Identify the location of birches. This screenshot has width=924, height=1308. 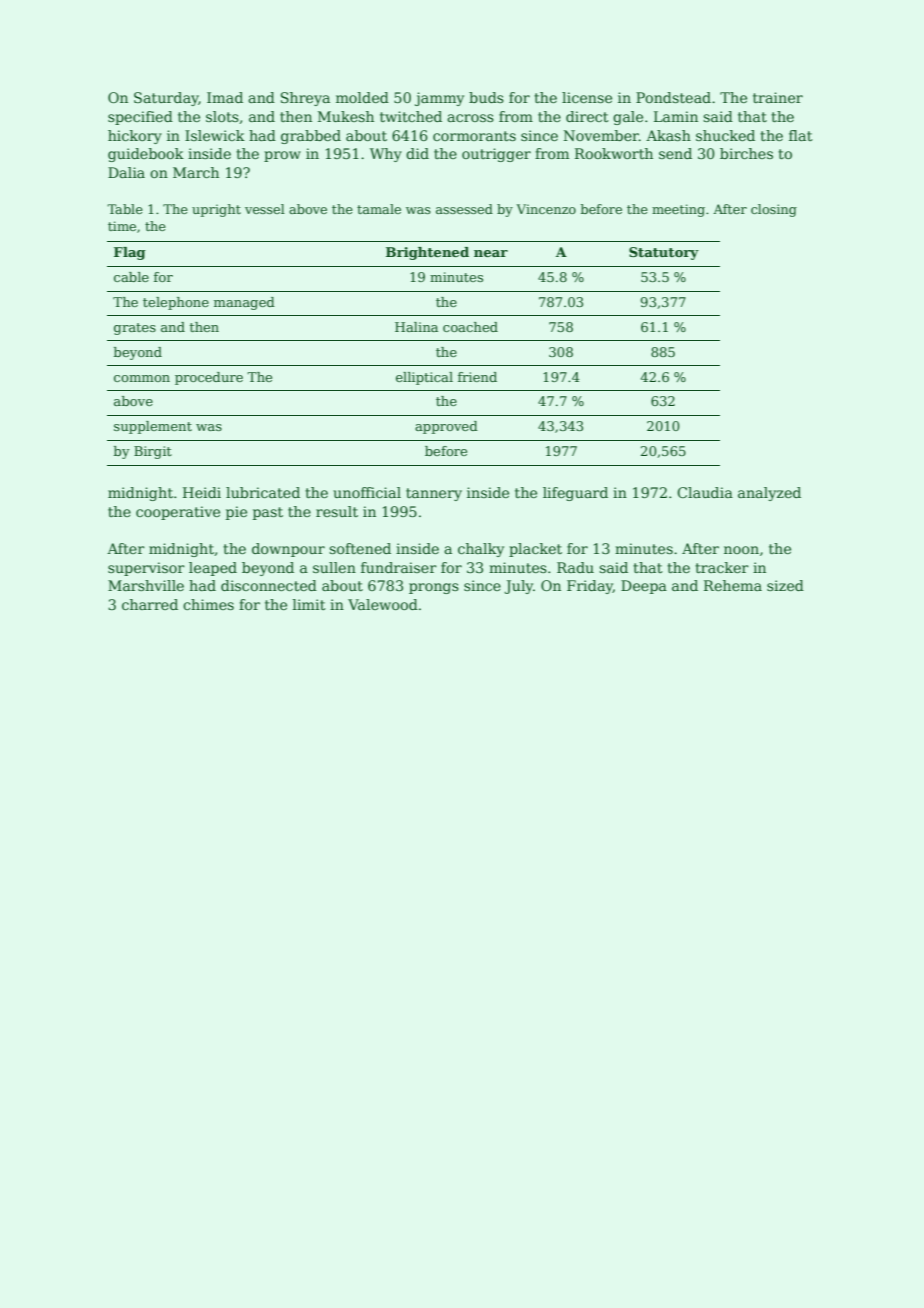
(746, 153).
